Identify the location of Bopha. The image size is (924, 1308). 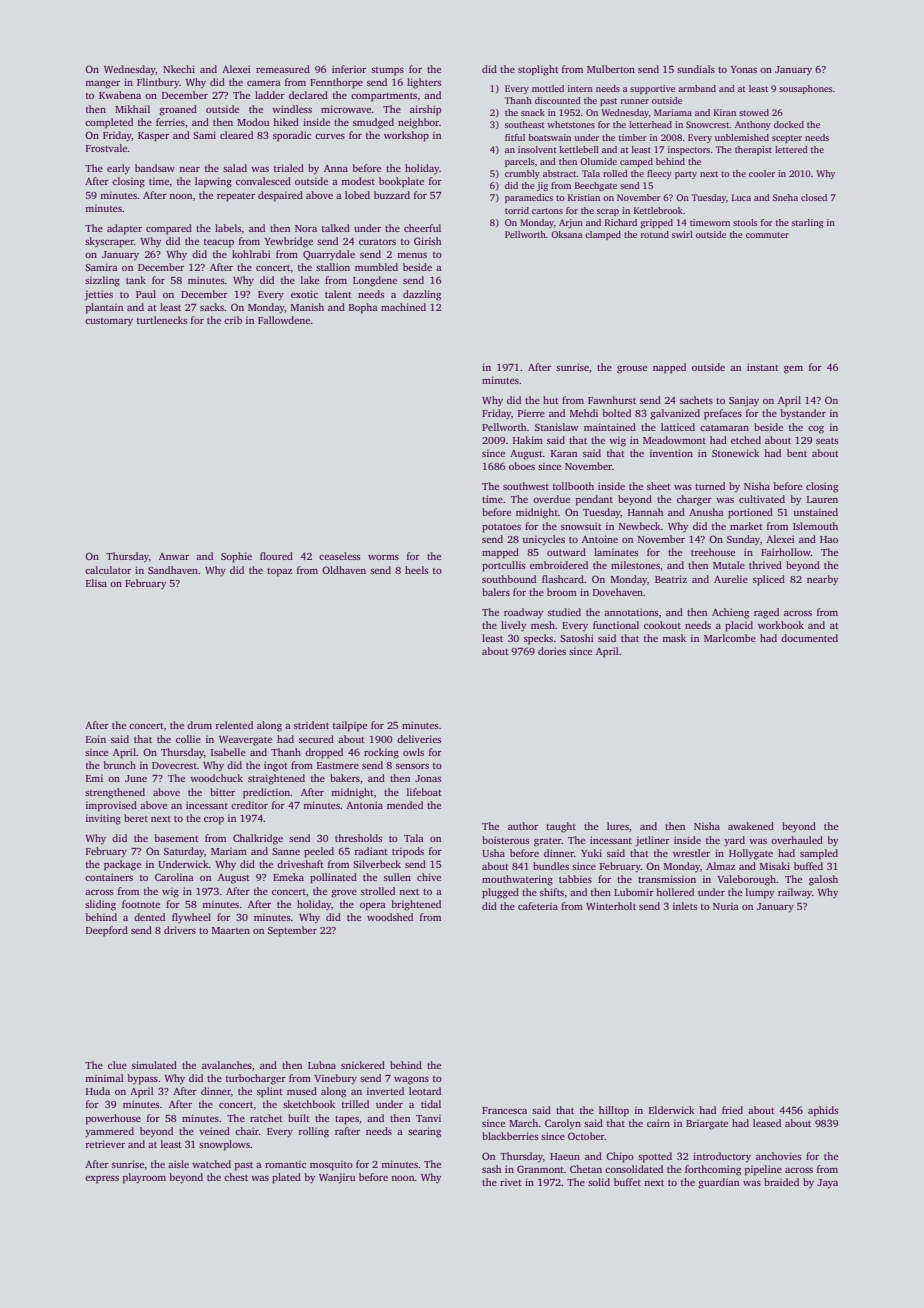
(363, 308).
